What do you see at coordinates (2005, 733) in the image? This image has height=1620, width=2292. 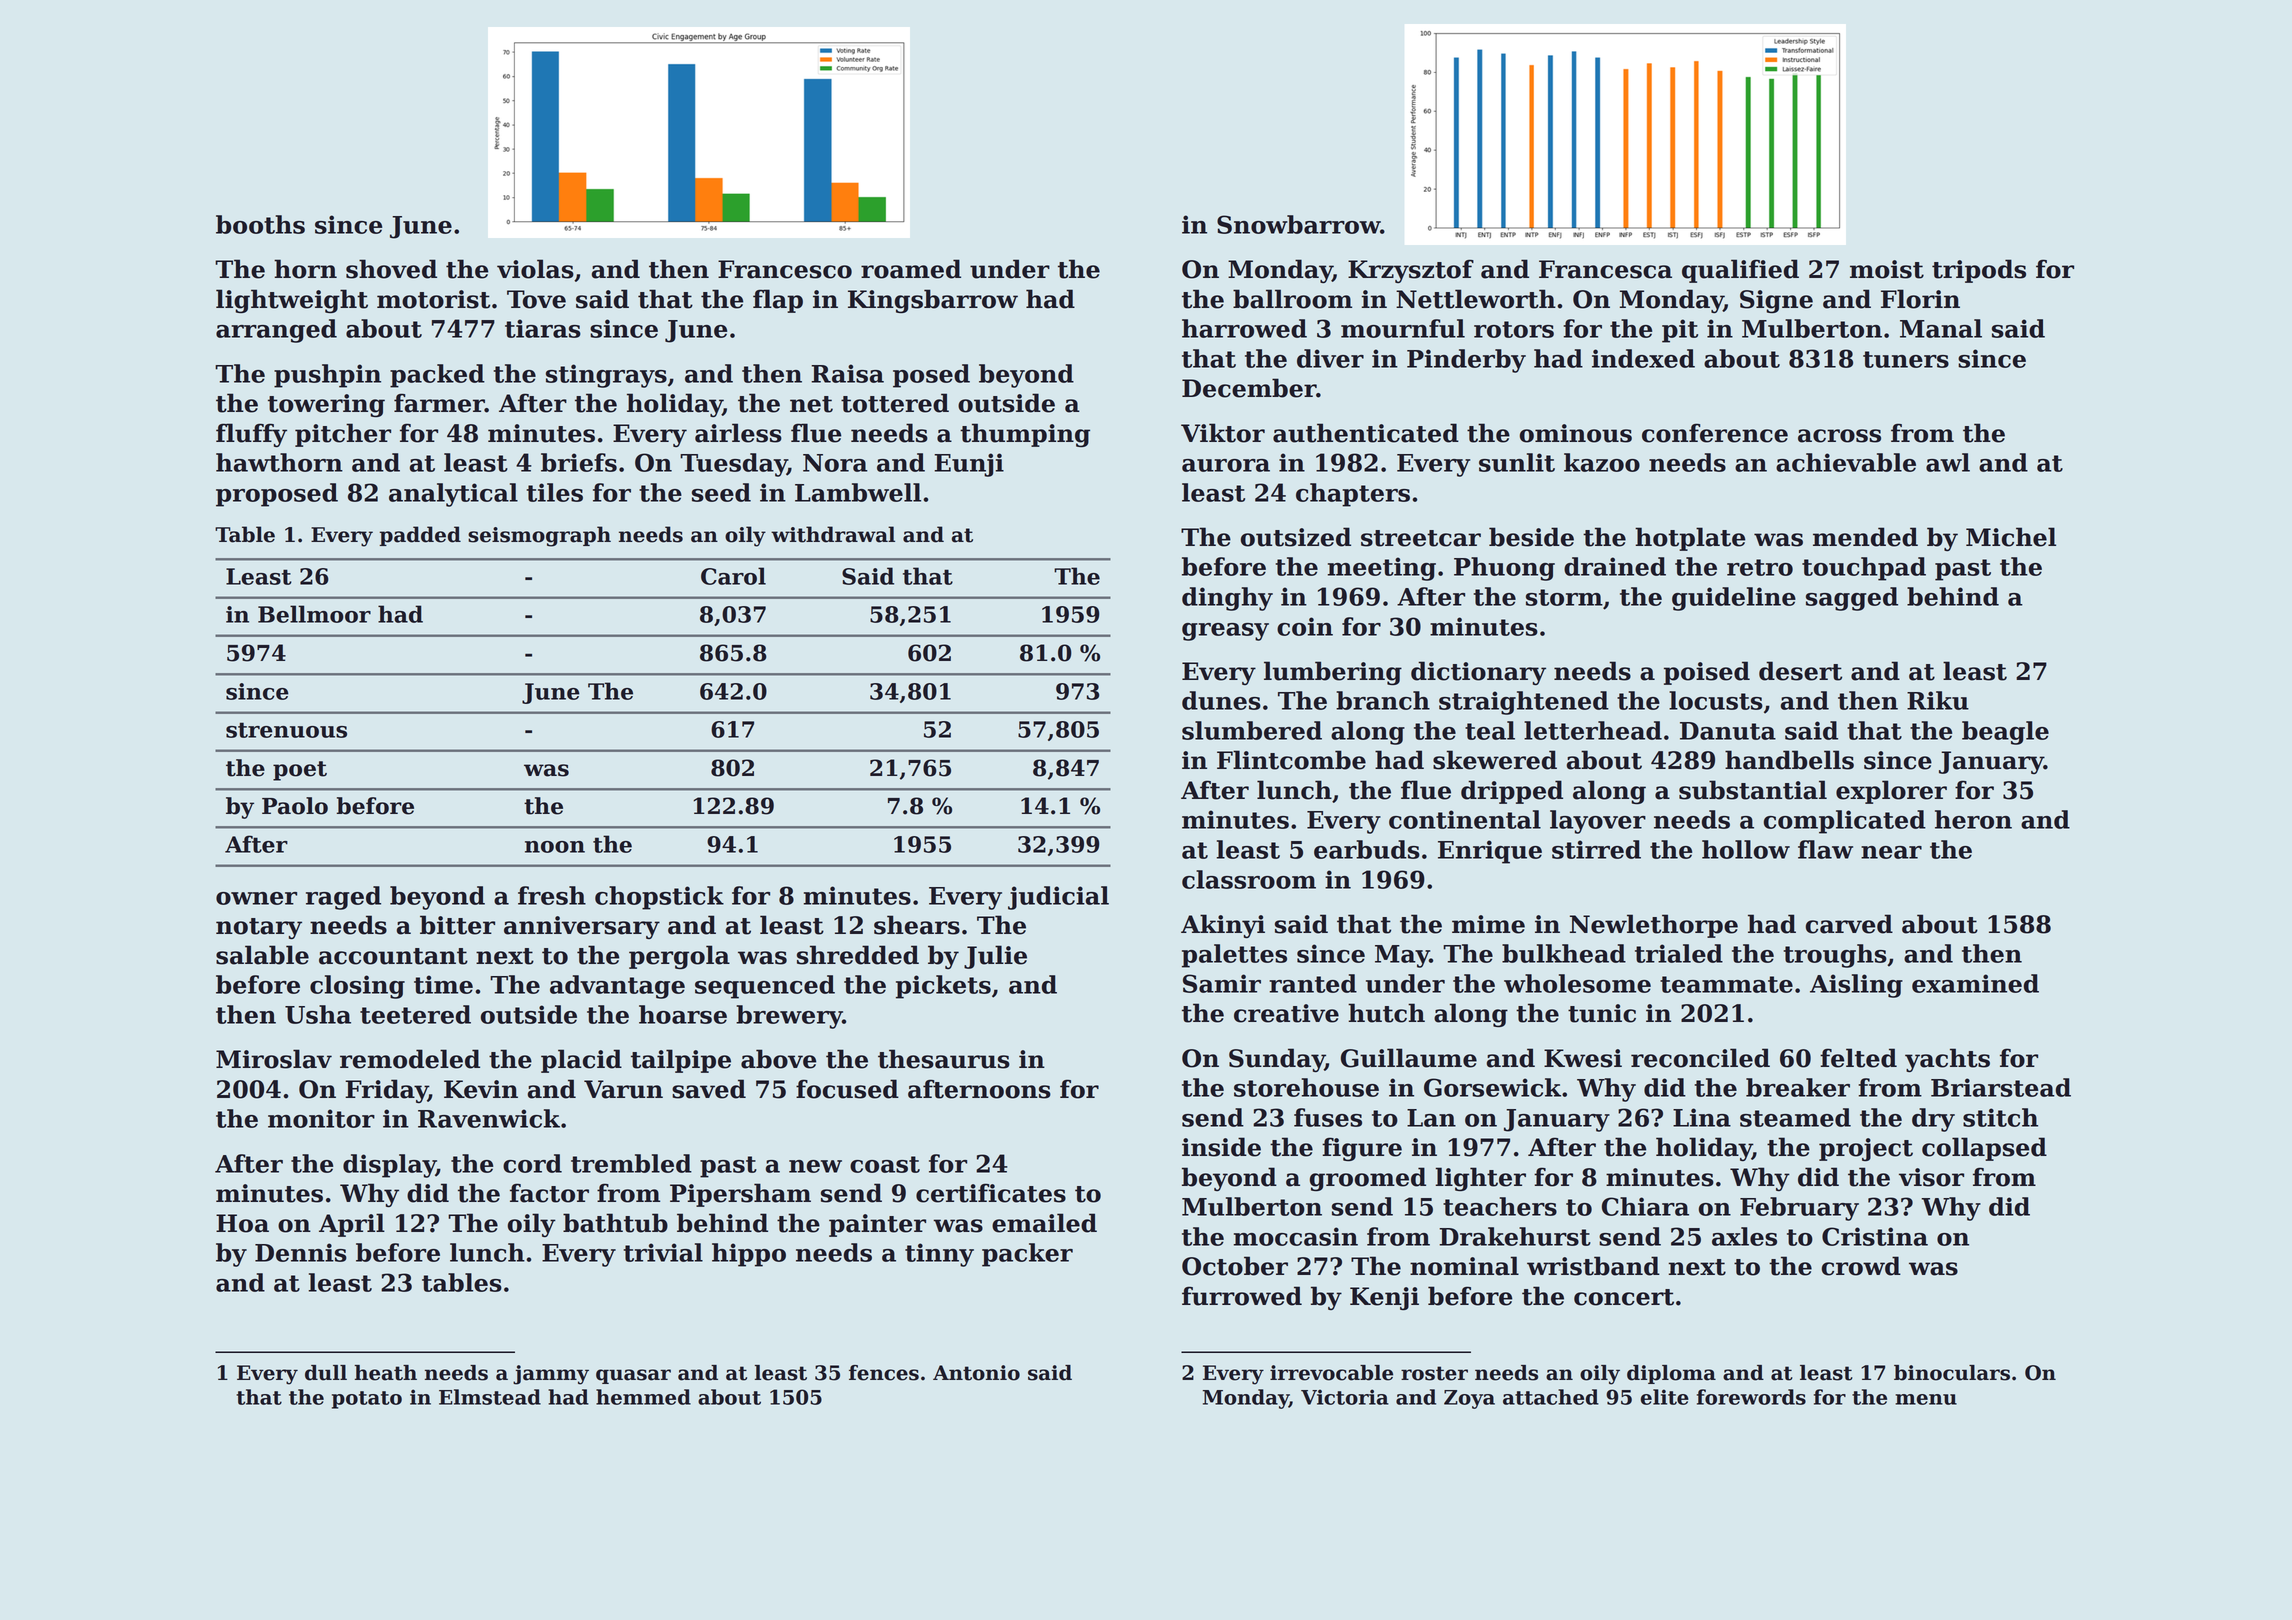 I see `beagle` at bounding box center [2005, 733].
